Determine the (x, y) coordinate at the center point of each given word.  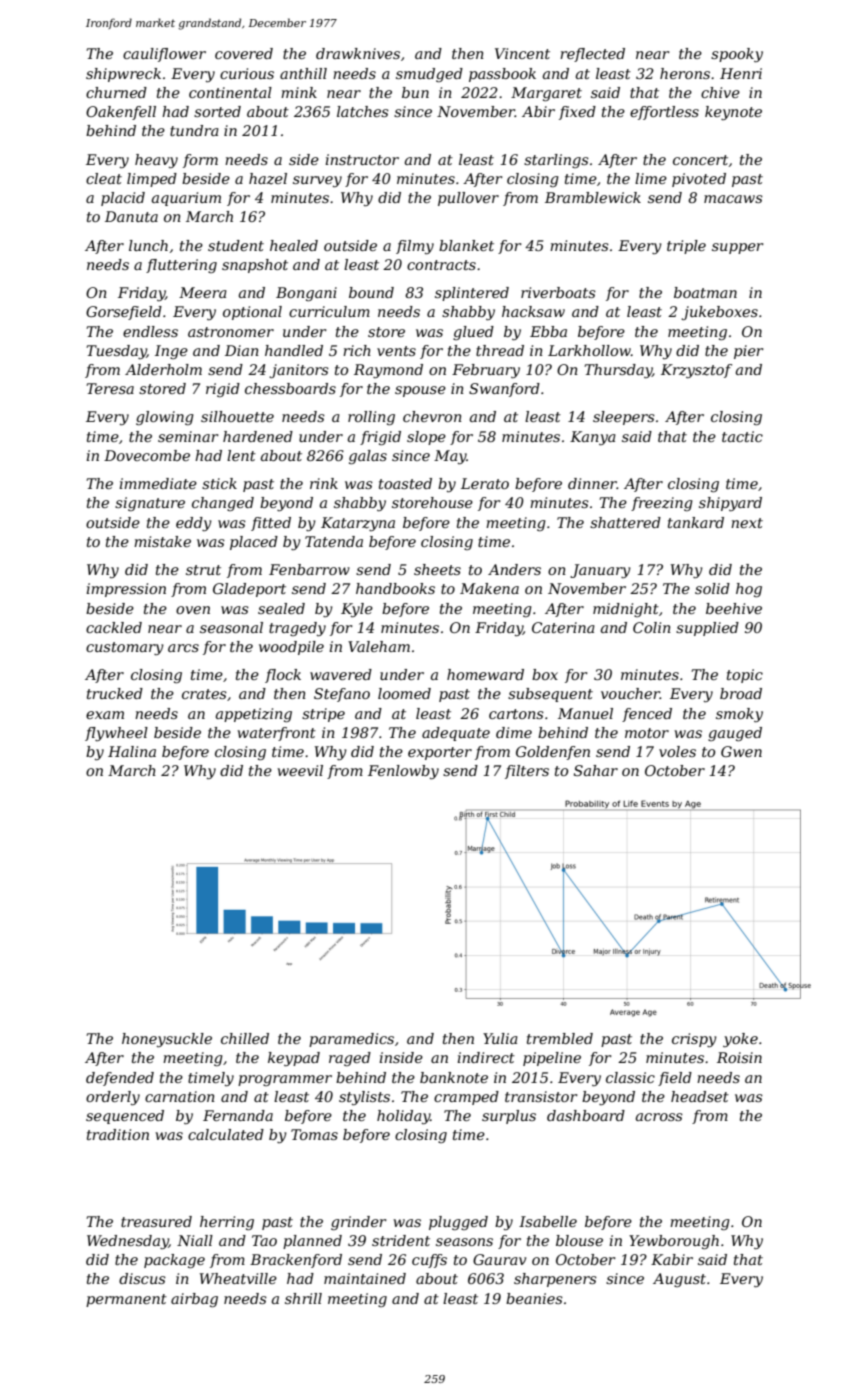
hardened (258, 436)
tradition (118, 1134)
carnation (180, 1096)
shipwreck (123, 75)
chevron (432, 416)
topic (745, 676)
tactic (742, 436)
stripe (323, 715)
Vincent (522, 53)
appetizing (254, 715)
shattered (625, 522)
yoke (740, 1040)
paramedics (351, 1040)
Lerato (485, 483)
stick (219, 483)
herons (685, 73)
